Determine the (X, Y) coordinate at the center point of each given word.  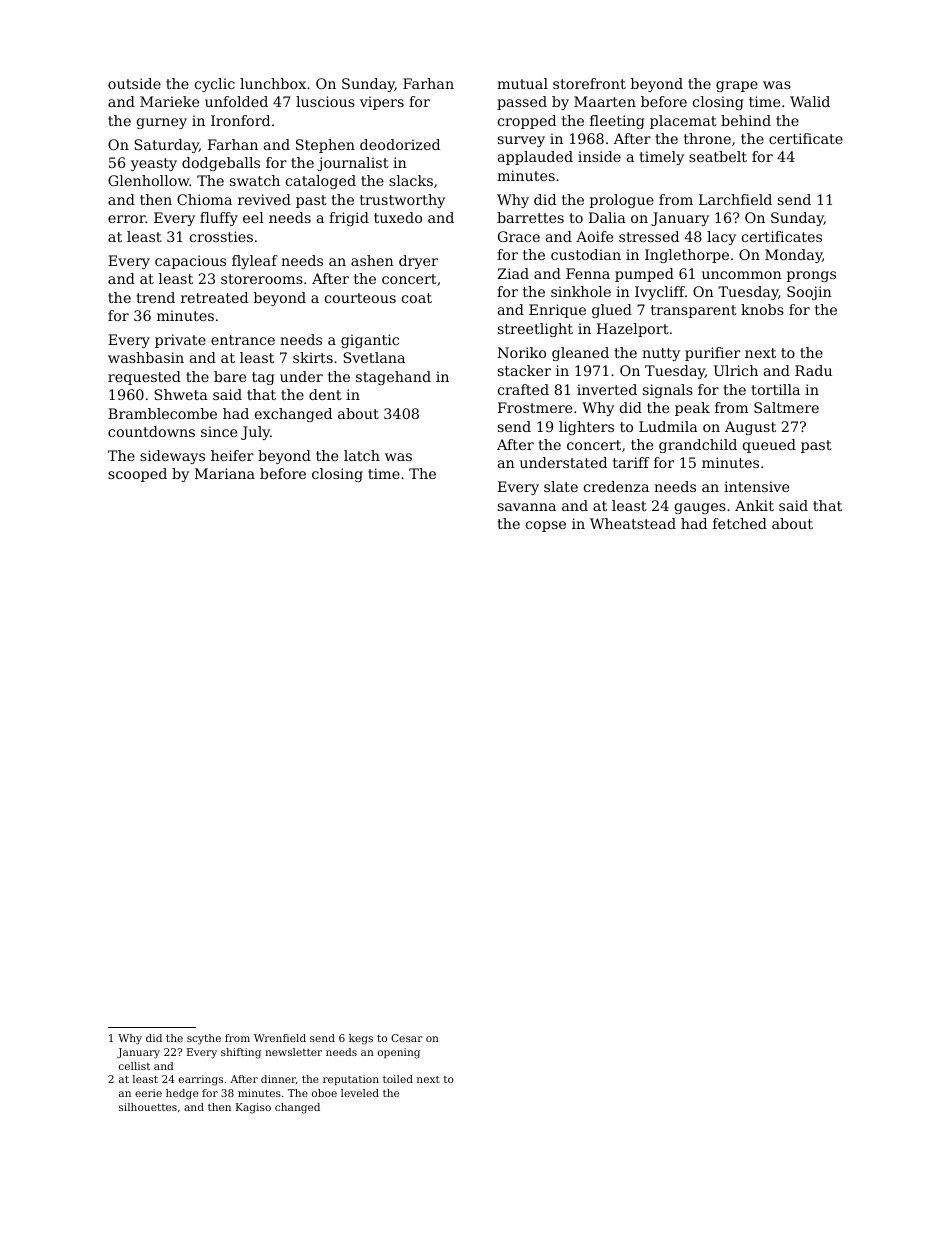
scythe (204, 1039)
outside (134, 83)
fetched (740, 523)
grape (737, 86)
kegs (361, 1039)
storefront (589, 83)
